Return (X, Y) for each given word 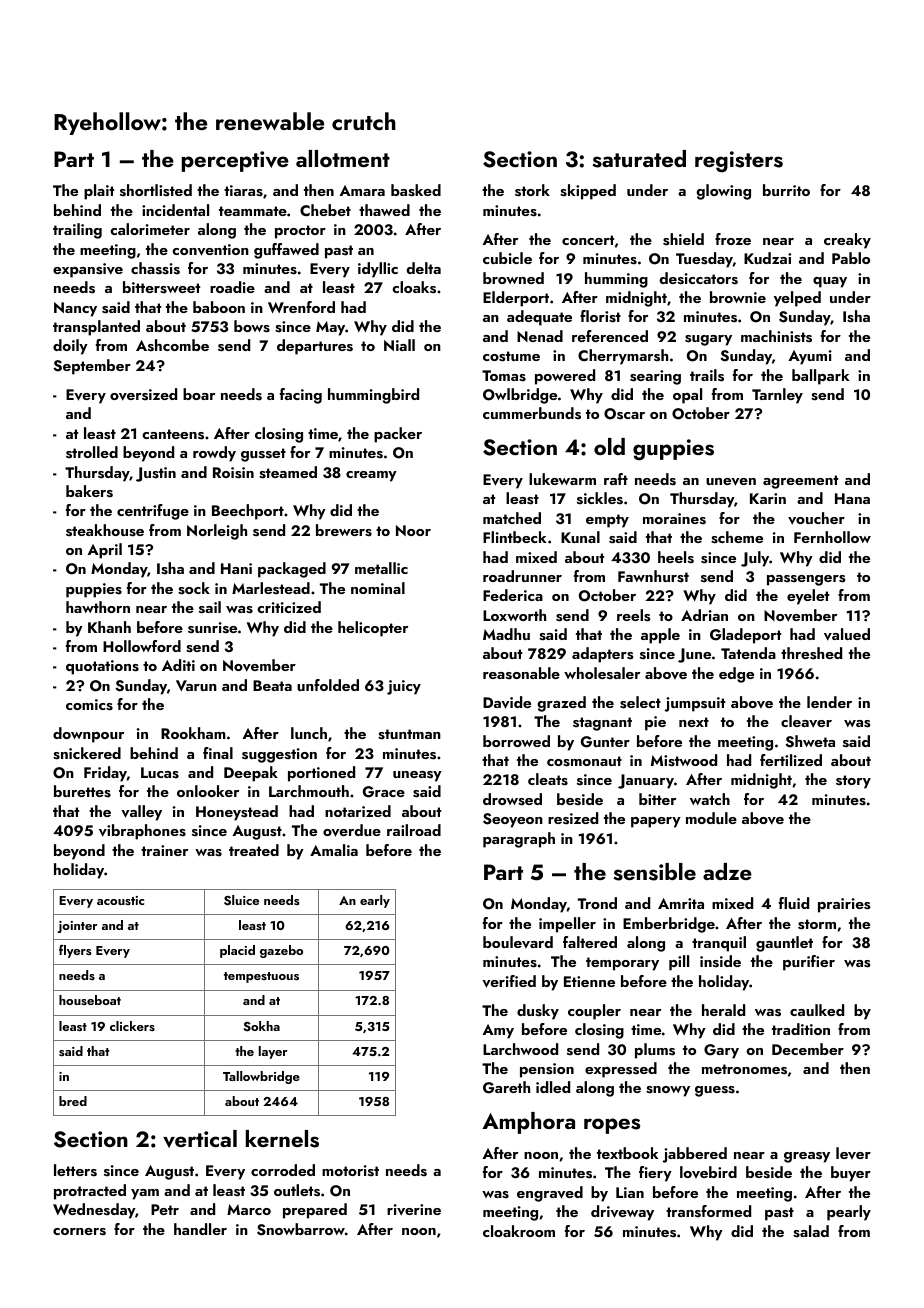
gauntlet (784, 944)
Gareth (506, 1087)
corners (79, 1232)
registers (739, 162)
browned (513, 278)
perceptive (235, 161)
